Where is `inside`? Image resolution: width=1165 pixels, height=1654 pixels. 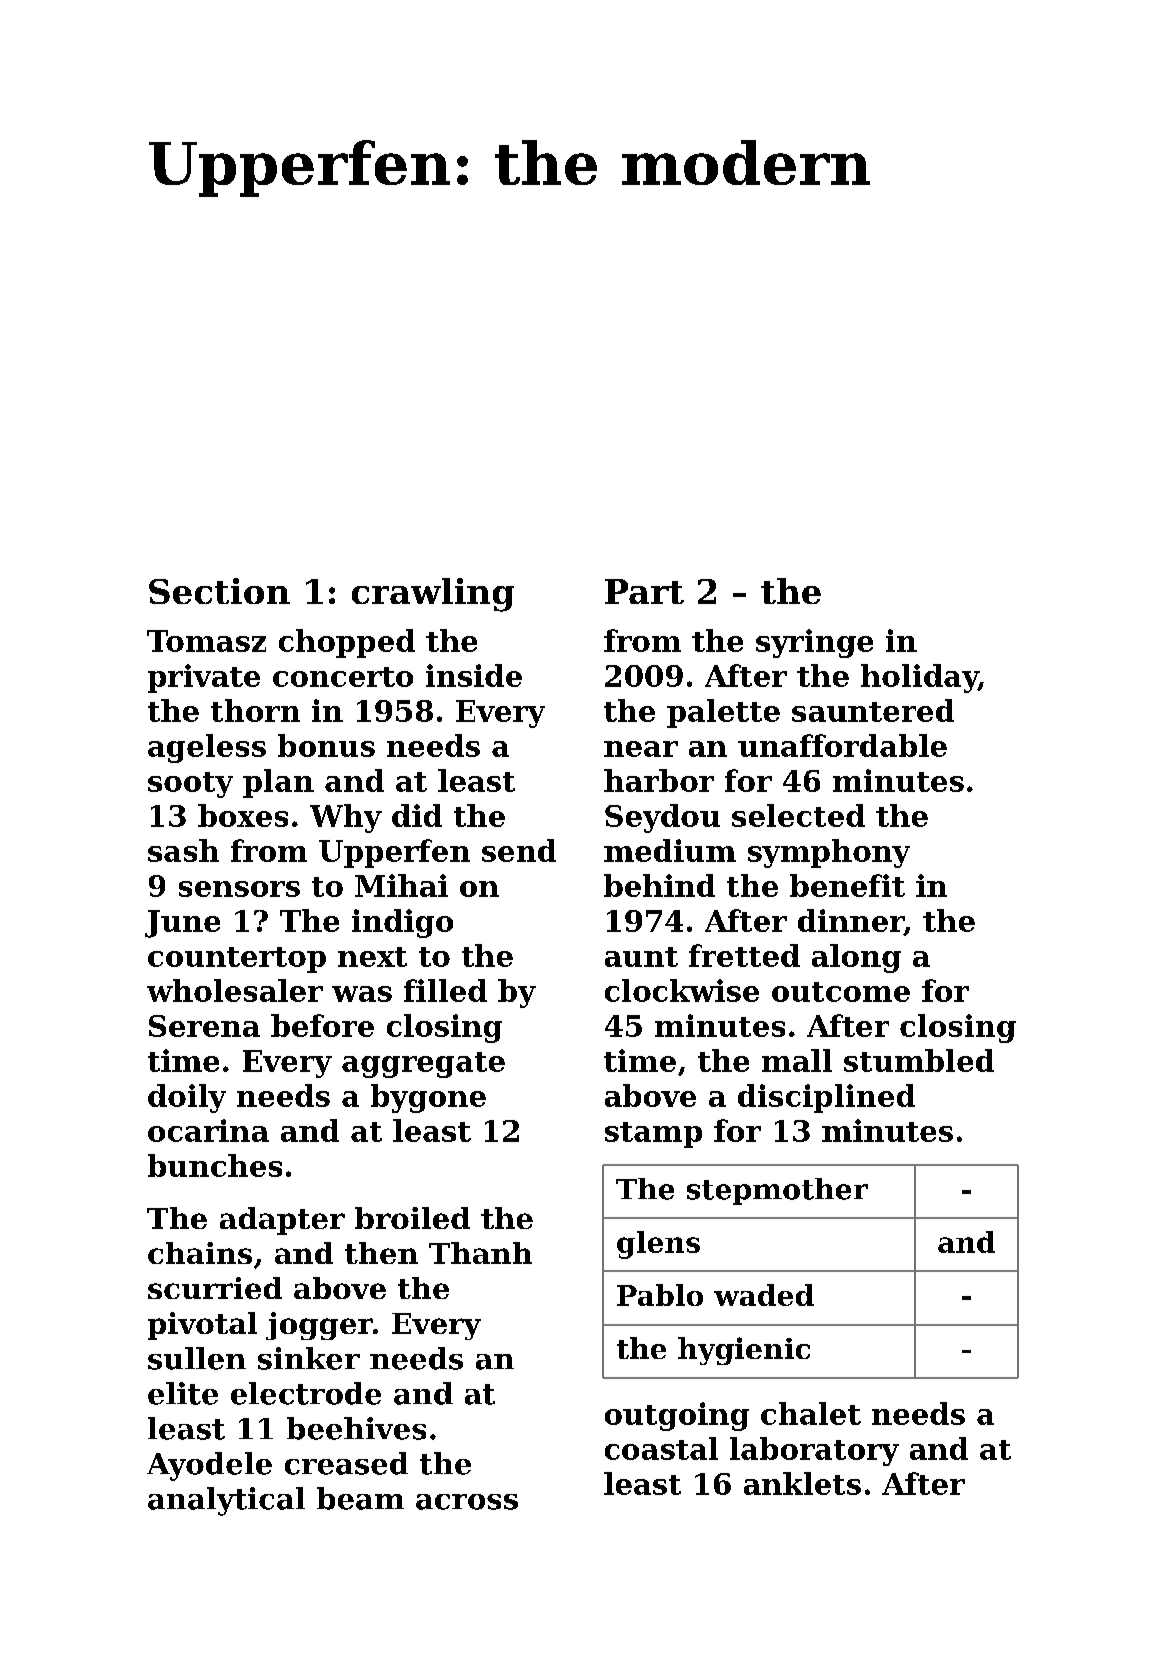
inside is located at coordinates (474, 675).
